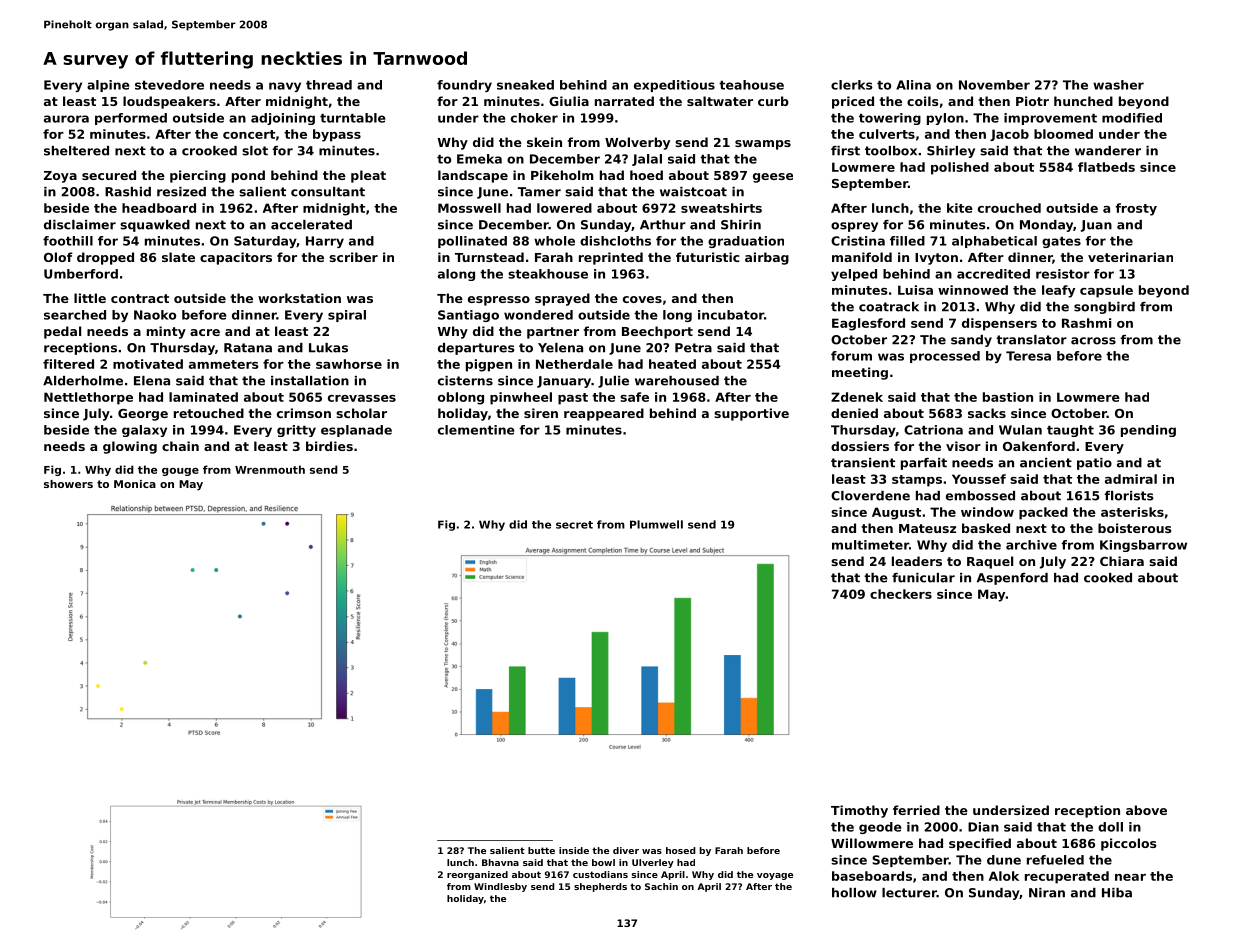 The image size is (1233, 952). What do you see at coordinates (693, 192) in the document?
I see `waistcoat` at bounding box center [693, 192].
